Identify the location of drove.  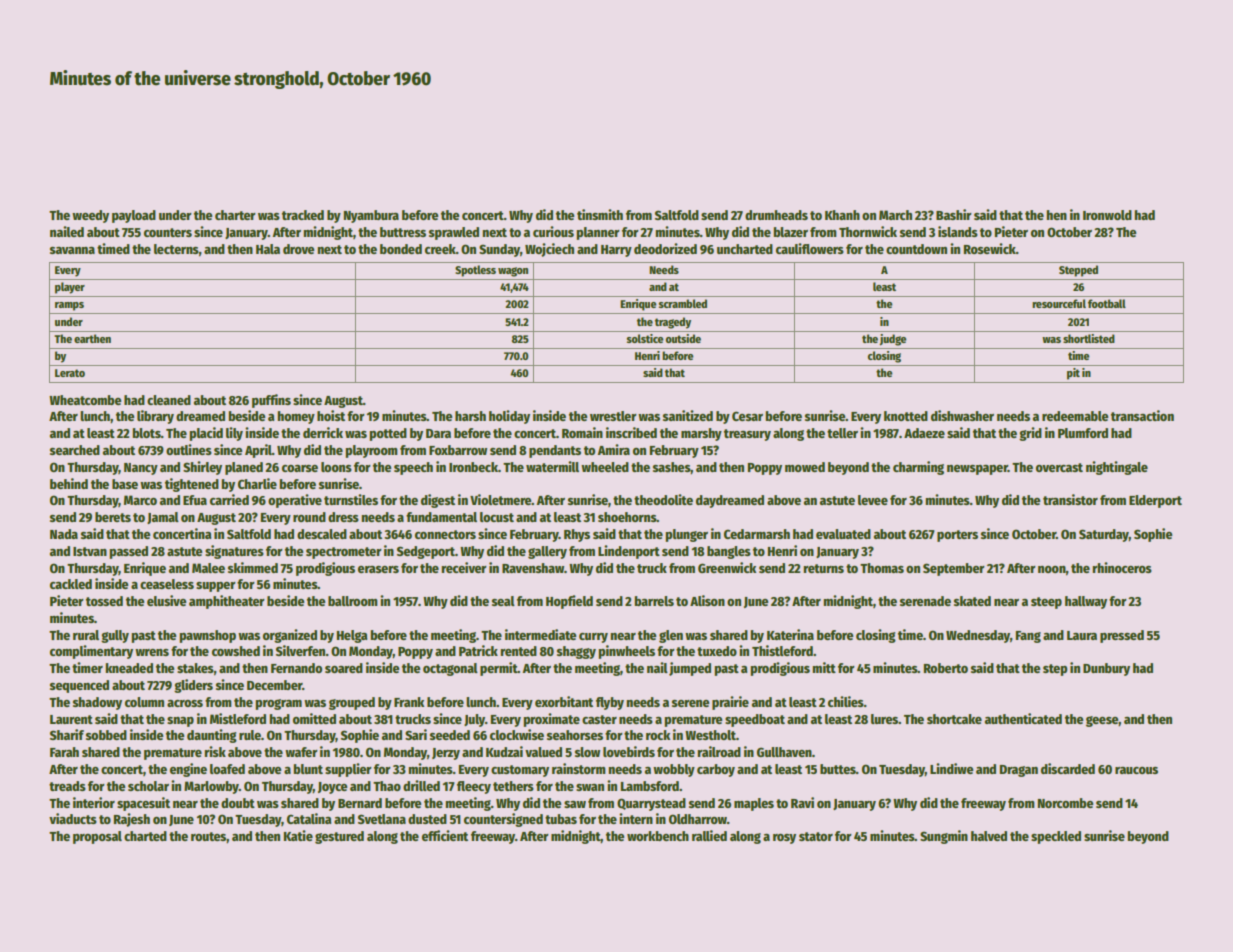
(298, 249).
